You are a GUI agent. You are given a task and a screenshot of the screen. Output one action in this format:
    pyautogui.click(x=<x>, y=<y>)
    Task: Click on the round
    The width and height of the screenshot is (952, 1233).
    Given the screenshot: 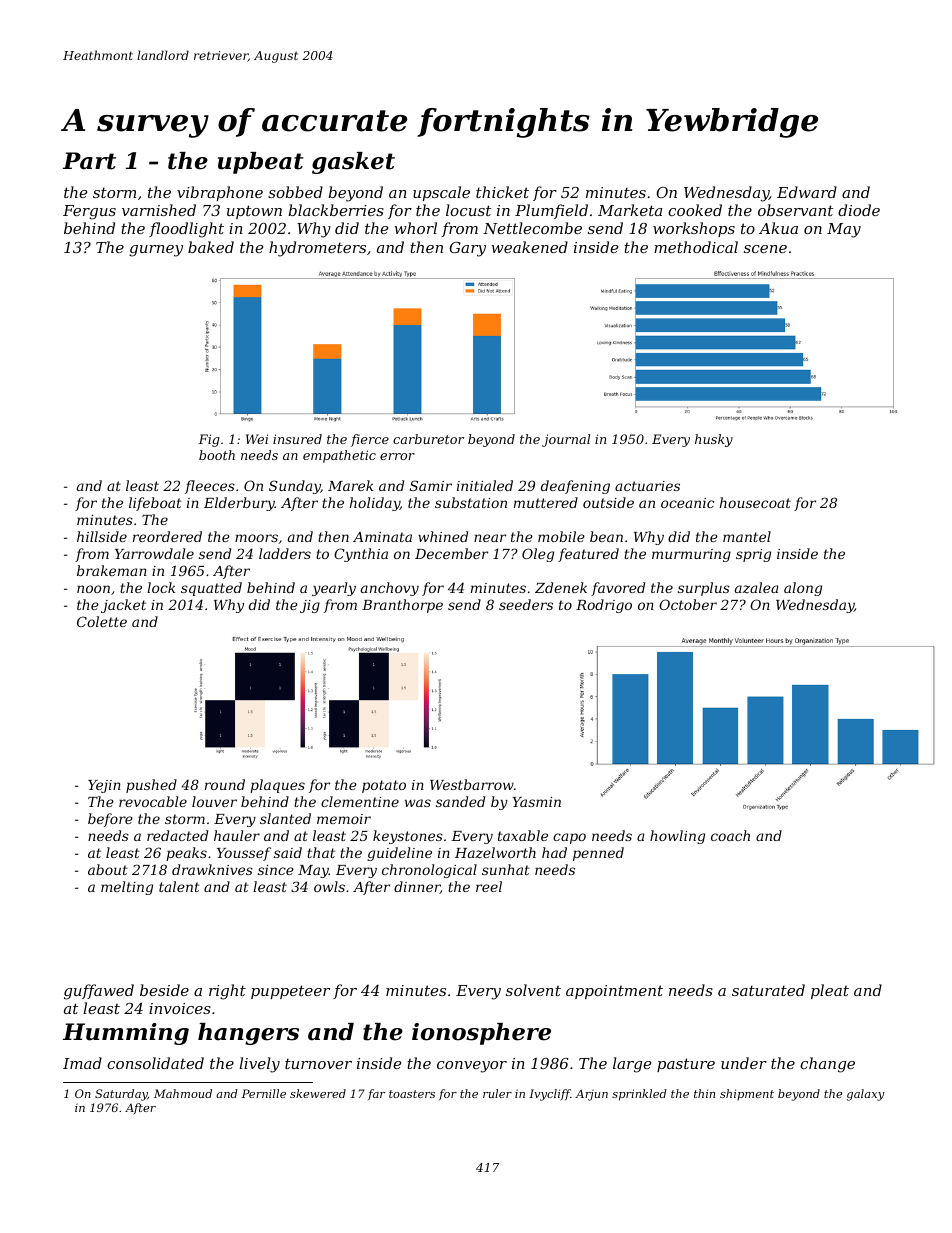 What is the action you would take?
    pyautogui.click(x=225, y=784)
